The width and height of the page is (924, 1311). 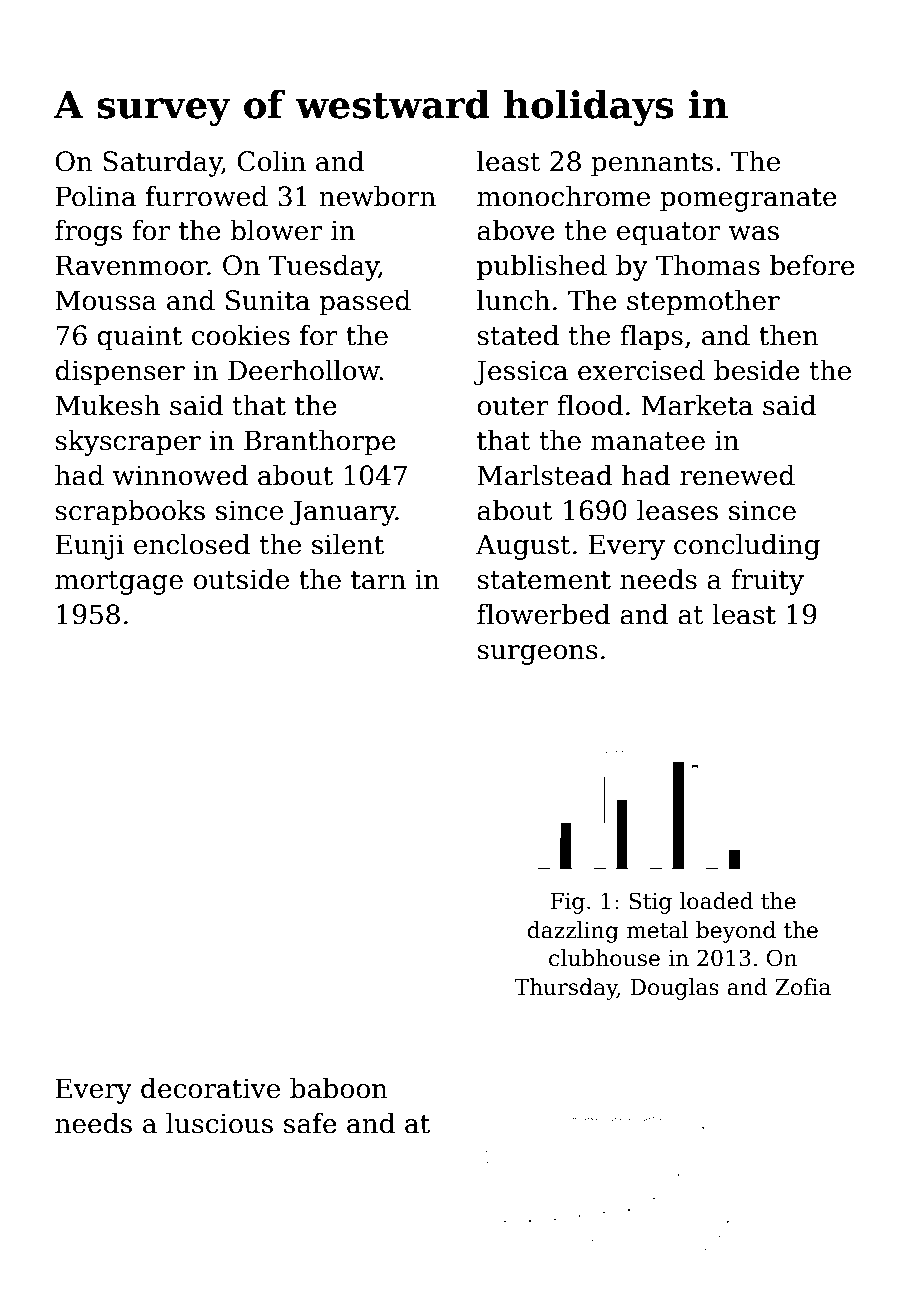 What do you see at coordinates (736, 932) in the page?
I see `beyond` at bounding box center [736, 932].
